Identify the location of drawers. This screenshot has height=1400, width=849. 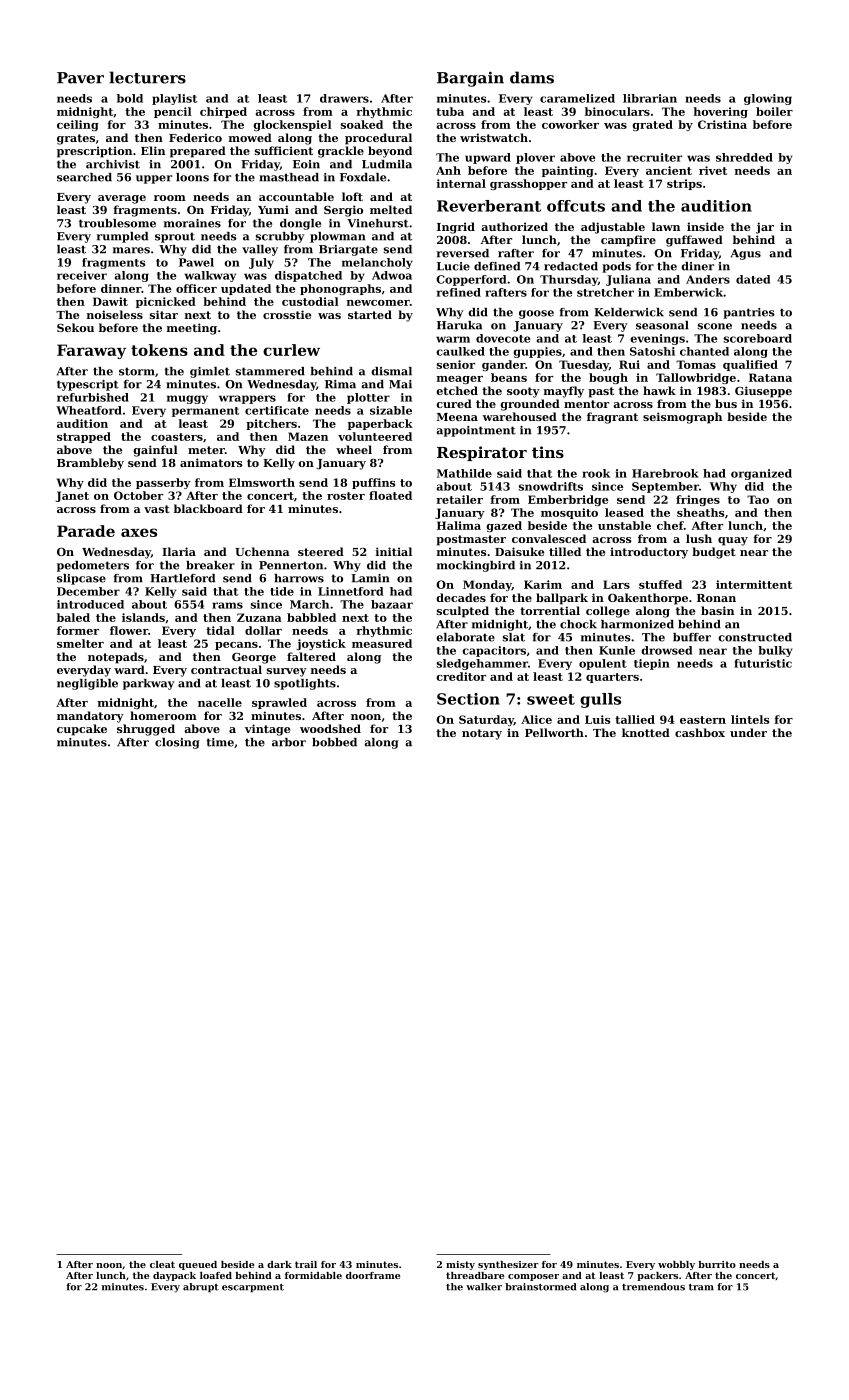
(344, 98).
